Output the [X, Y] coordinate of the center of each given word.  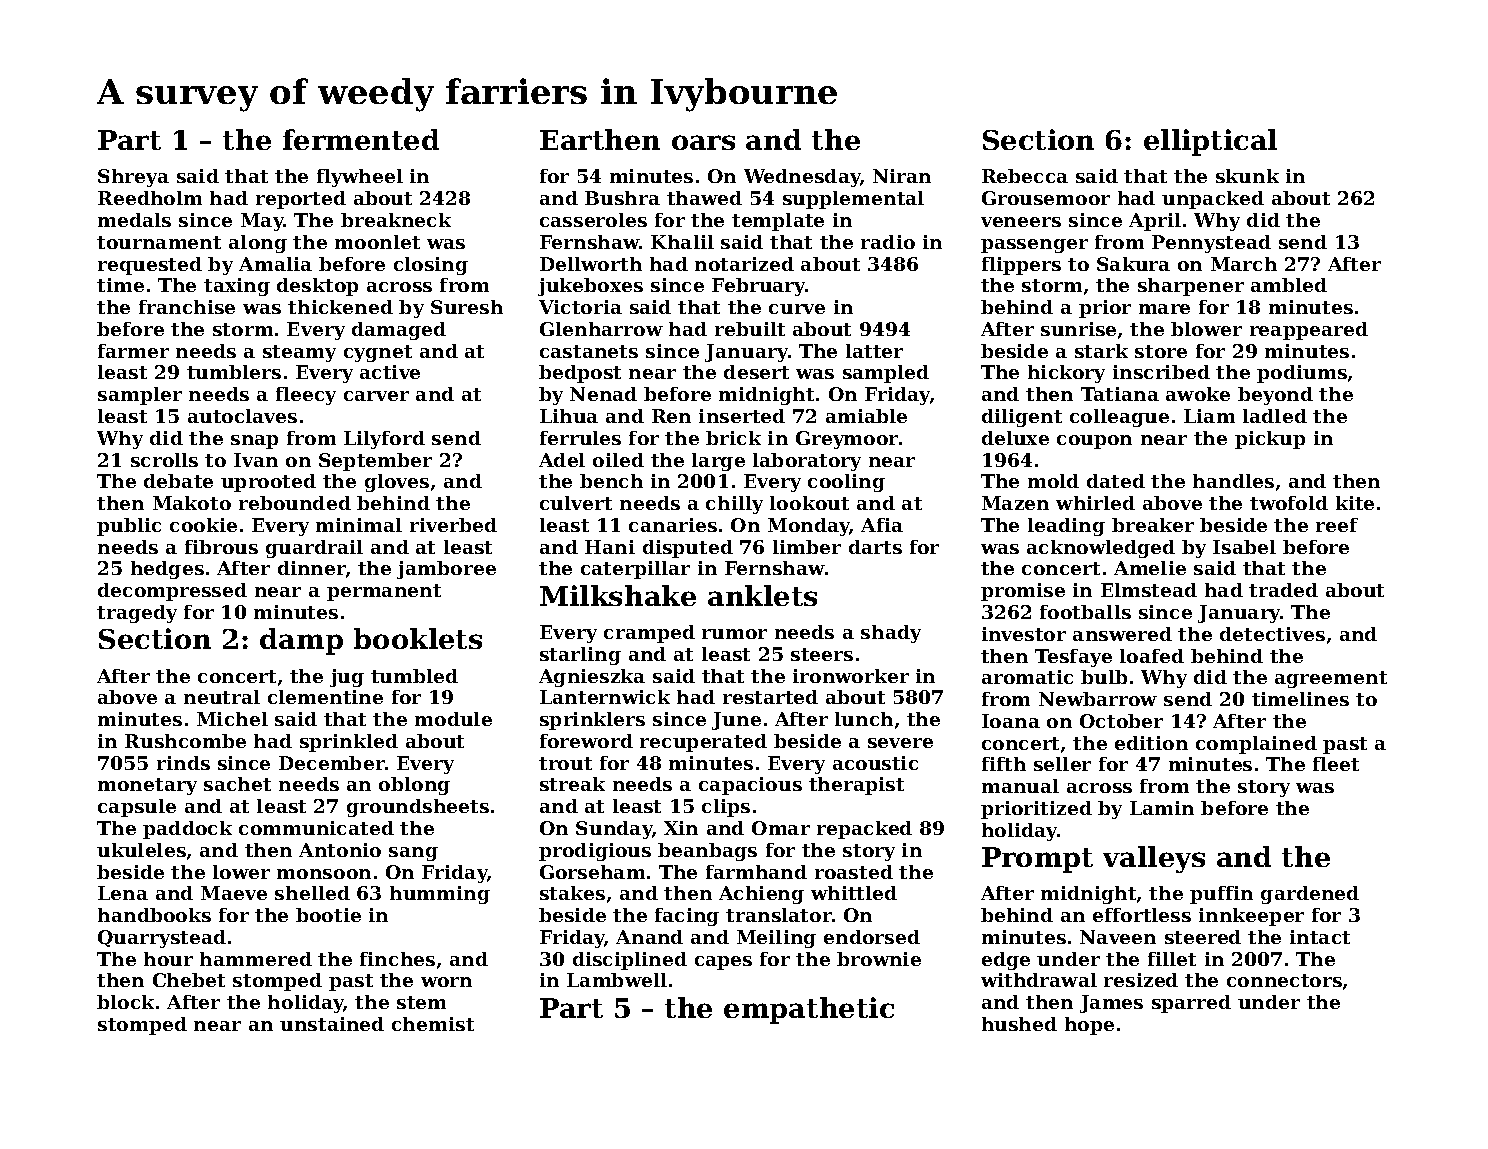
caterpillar [635, 570]
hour [168, 959]
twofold [1289, 503]
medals [134, 220]
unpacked [1213, 200]
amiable [866, 416]
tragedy [137, 614]
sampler [140, 396]
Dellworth [591, 264]
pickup [1270, 440]
